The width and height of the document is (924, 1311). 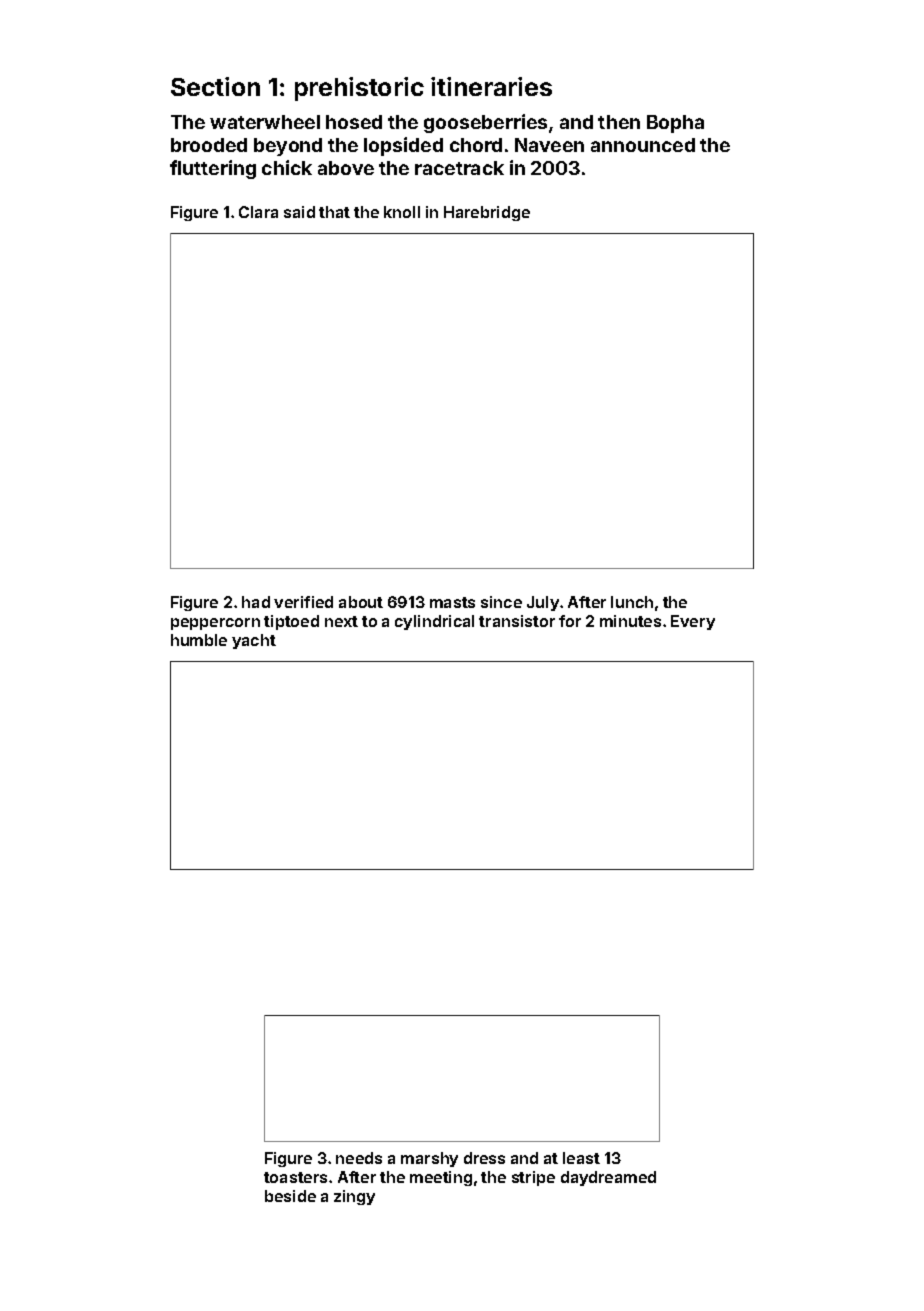 What do you see at coordinates (215, 86) in the document?
I see `Section` at bounding box center [215, 86].
